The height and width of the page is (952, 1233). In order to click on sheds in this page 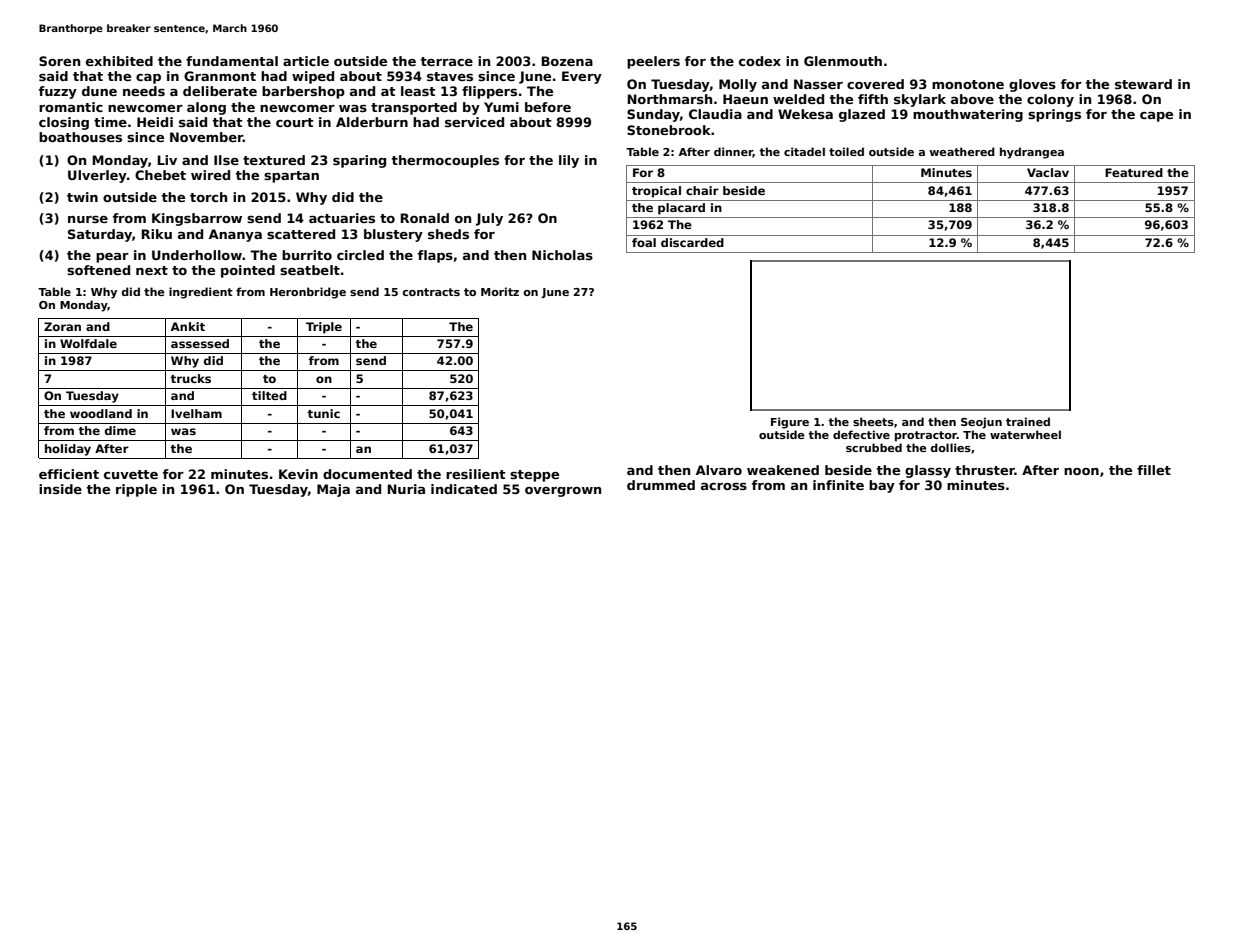, I will do `click(448, 234)`.
